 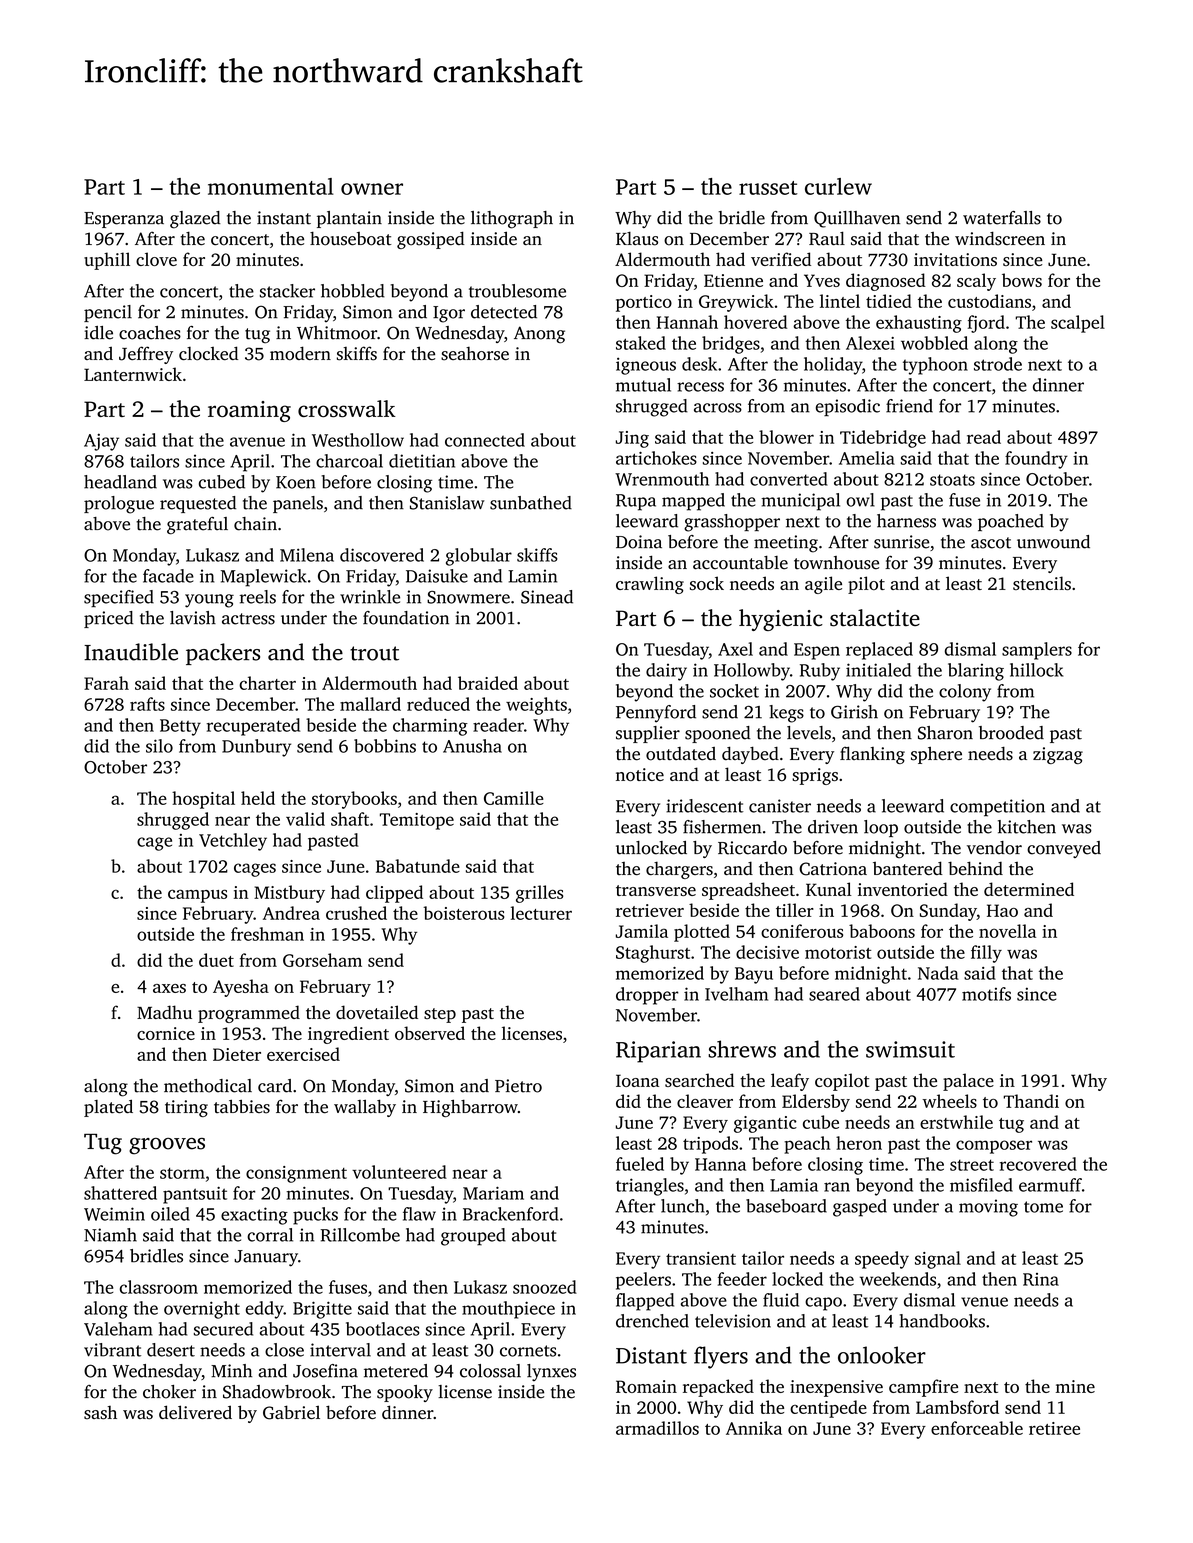 I want to click on mouthpiece, so click(x=508, y=1310).
